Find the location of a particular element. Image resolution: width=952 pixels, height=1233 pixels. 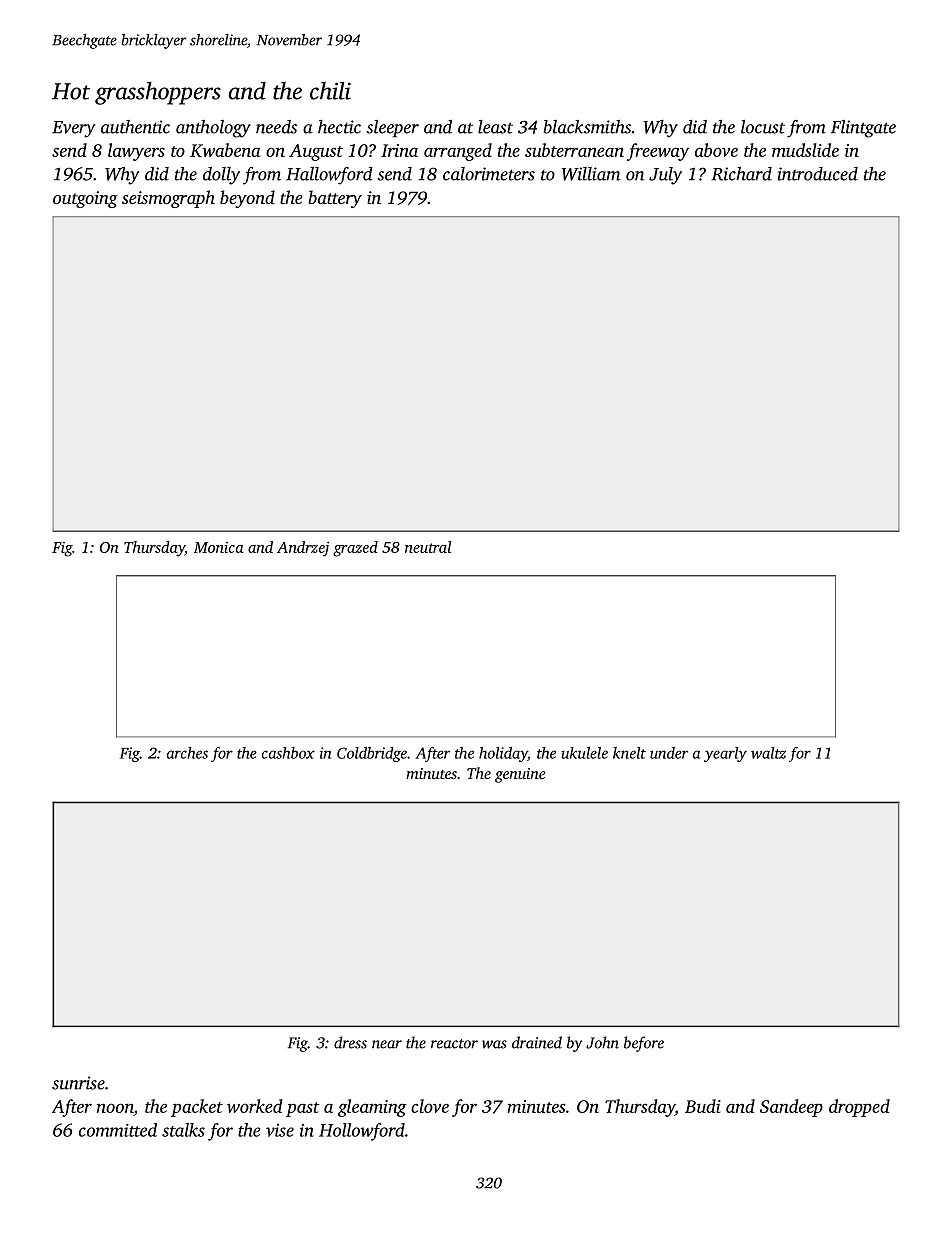

dress is located at coordinates (350, 1042).
